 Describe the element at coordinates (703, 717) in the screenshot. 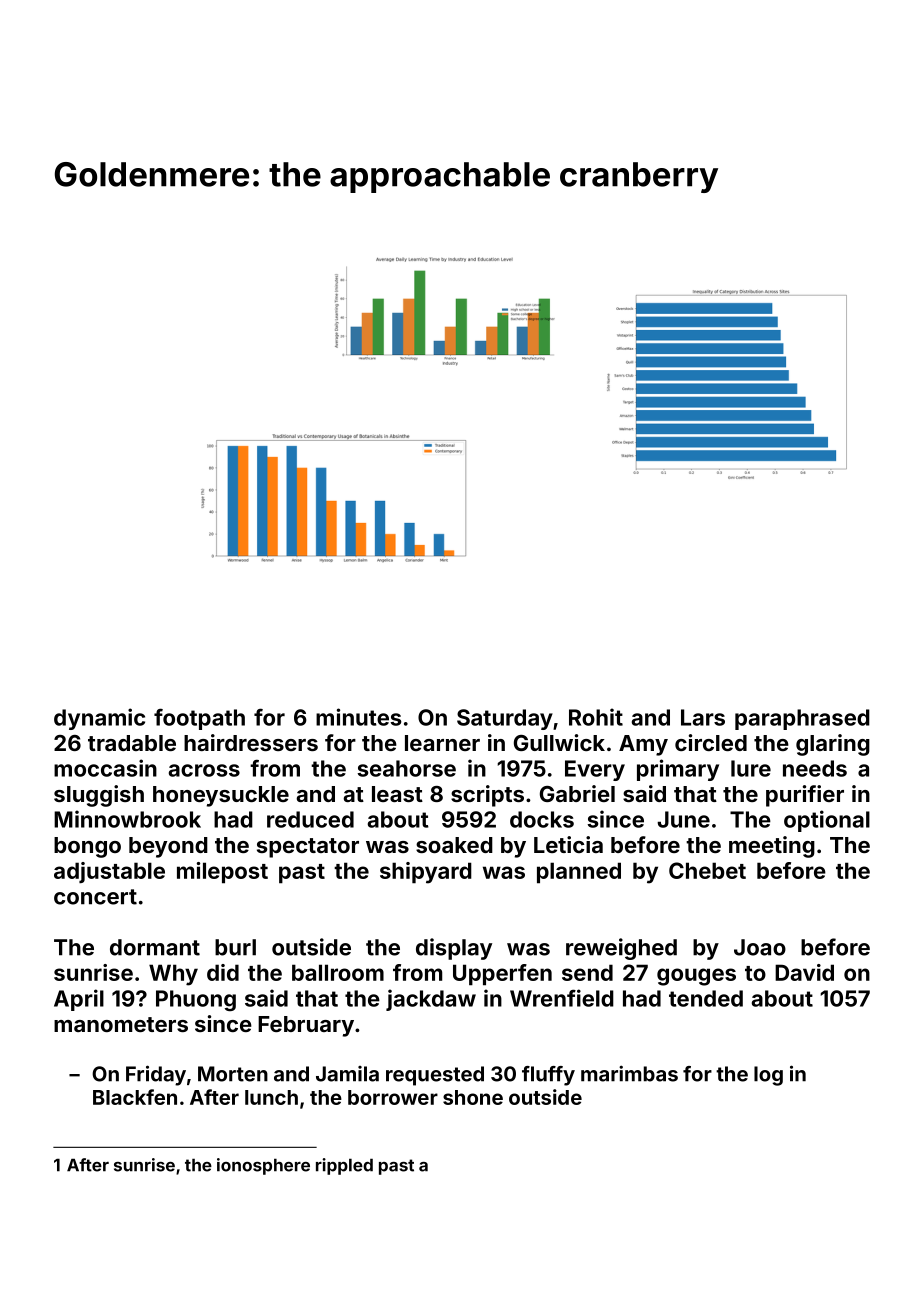

I see `Lars` at that location.
